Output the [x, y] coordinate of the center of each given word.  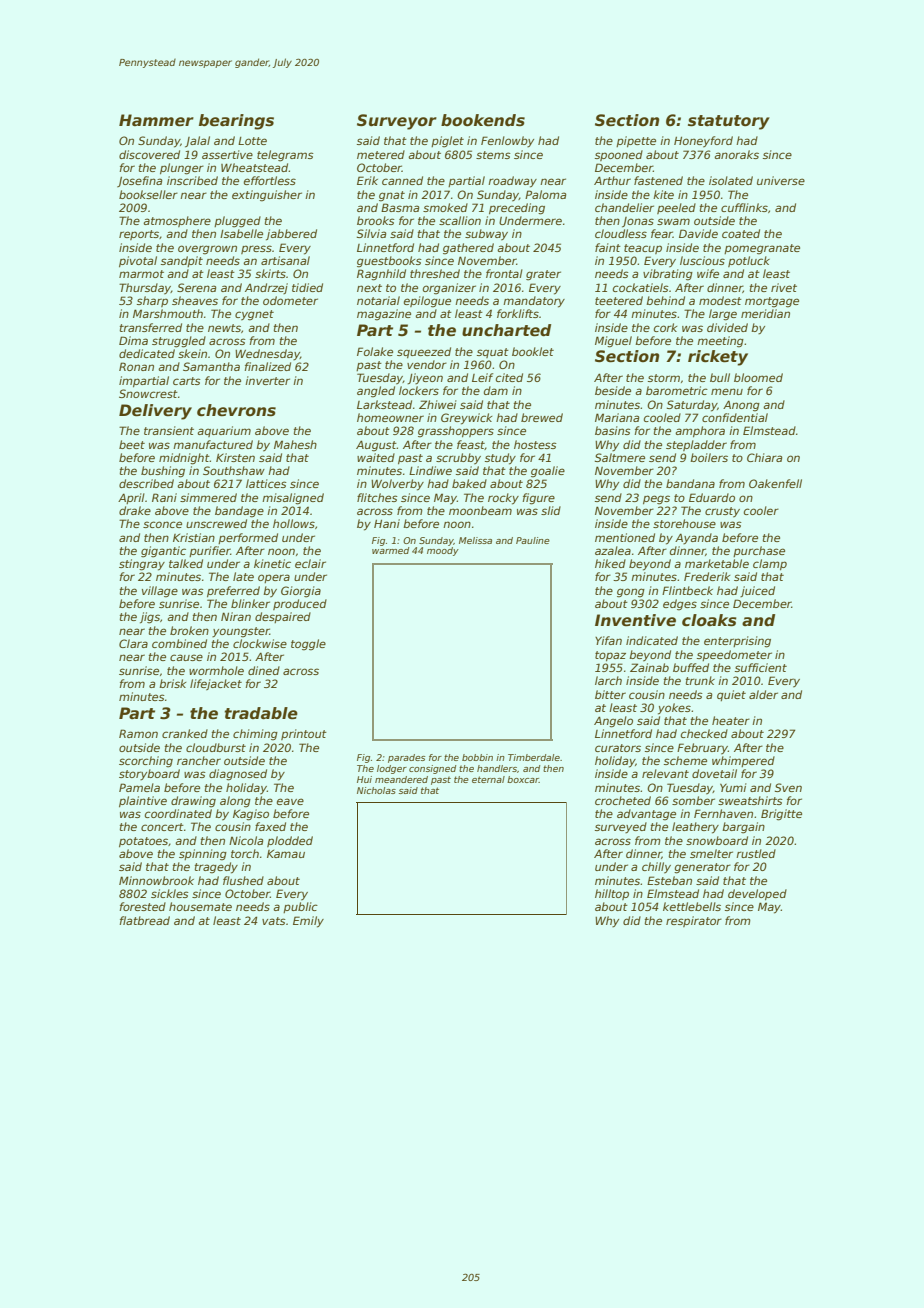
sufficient [761, 667]
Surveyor [397, 122]
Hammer [156, 120]
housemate [200, 906]
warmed [390, 550]
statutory [729, 122]
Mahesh [295, 444]
